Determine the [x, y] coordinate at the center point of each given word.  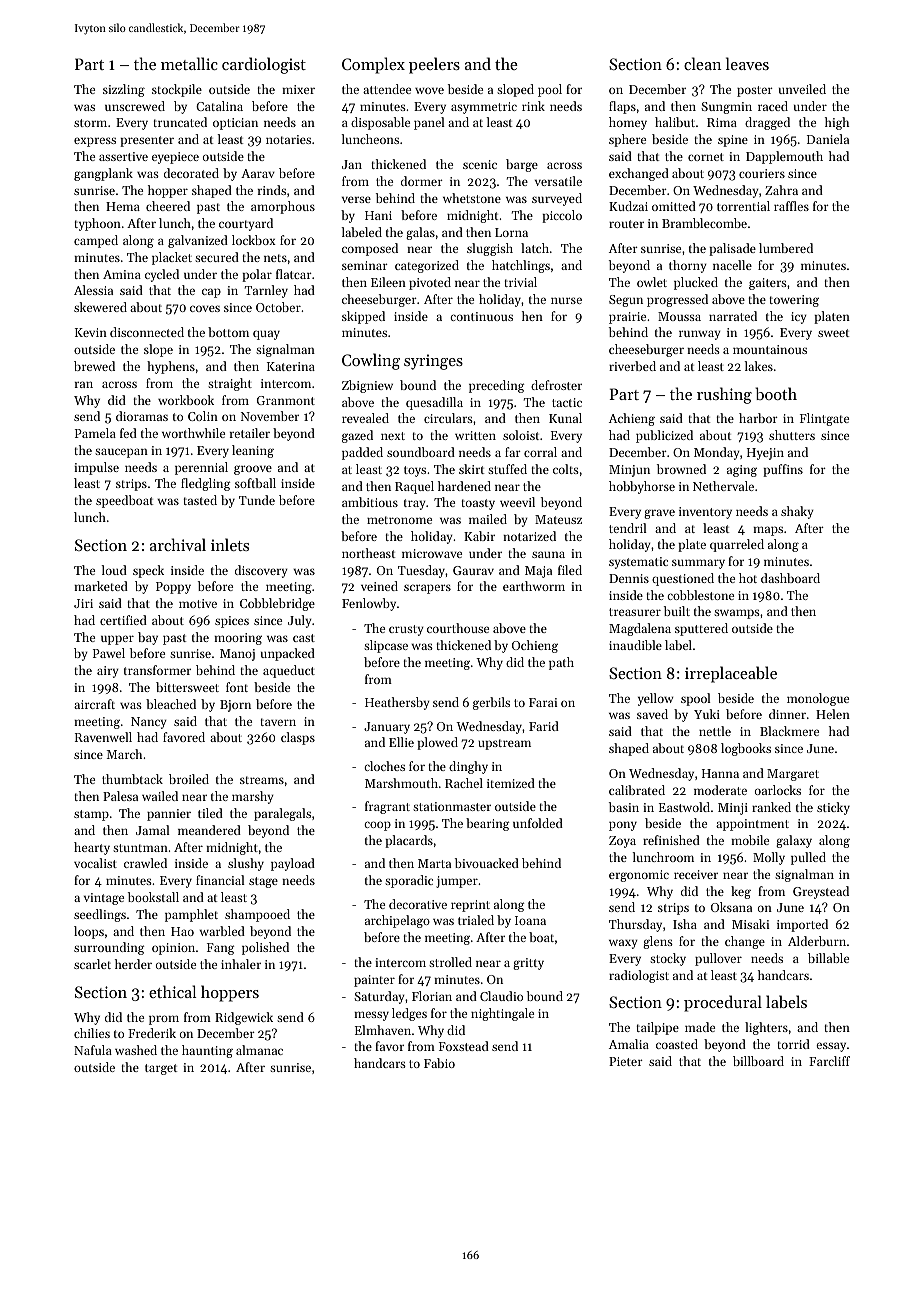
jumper [457, 882]
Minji [733, 809]
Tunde [257, 500]
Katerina [291, 366]
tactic [567, 402]
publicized [664, 436]
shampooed [257, 915]
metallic [189, 63]
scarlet [92, 964]
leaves [747, 63]
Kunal [565, 418]
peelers [434, 65]
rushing [724, 395]
